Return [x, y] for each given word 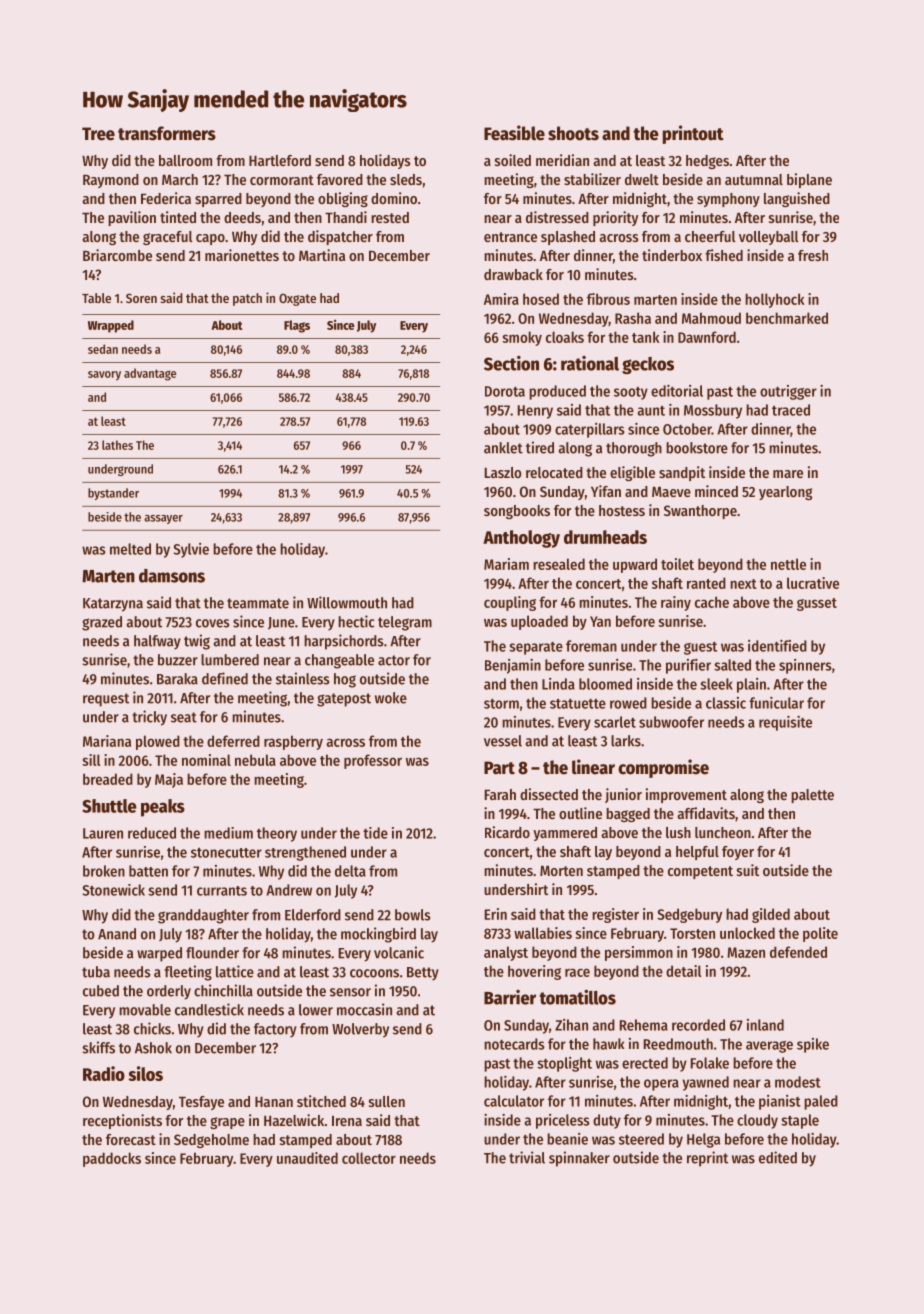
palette [812, 796]
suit [748, 870]
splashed [568, 238]
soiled [513, 160]
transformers [167, 133]
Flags [297, 326]
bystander [113, 494]
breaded [108, 779]
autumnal [754, 179]
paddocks [112, 1159]
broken [104, 871]
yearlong [785, 493]
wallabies [543, 933]
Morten [561, 870]
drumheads [605, 537]
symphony [728, 200]
